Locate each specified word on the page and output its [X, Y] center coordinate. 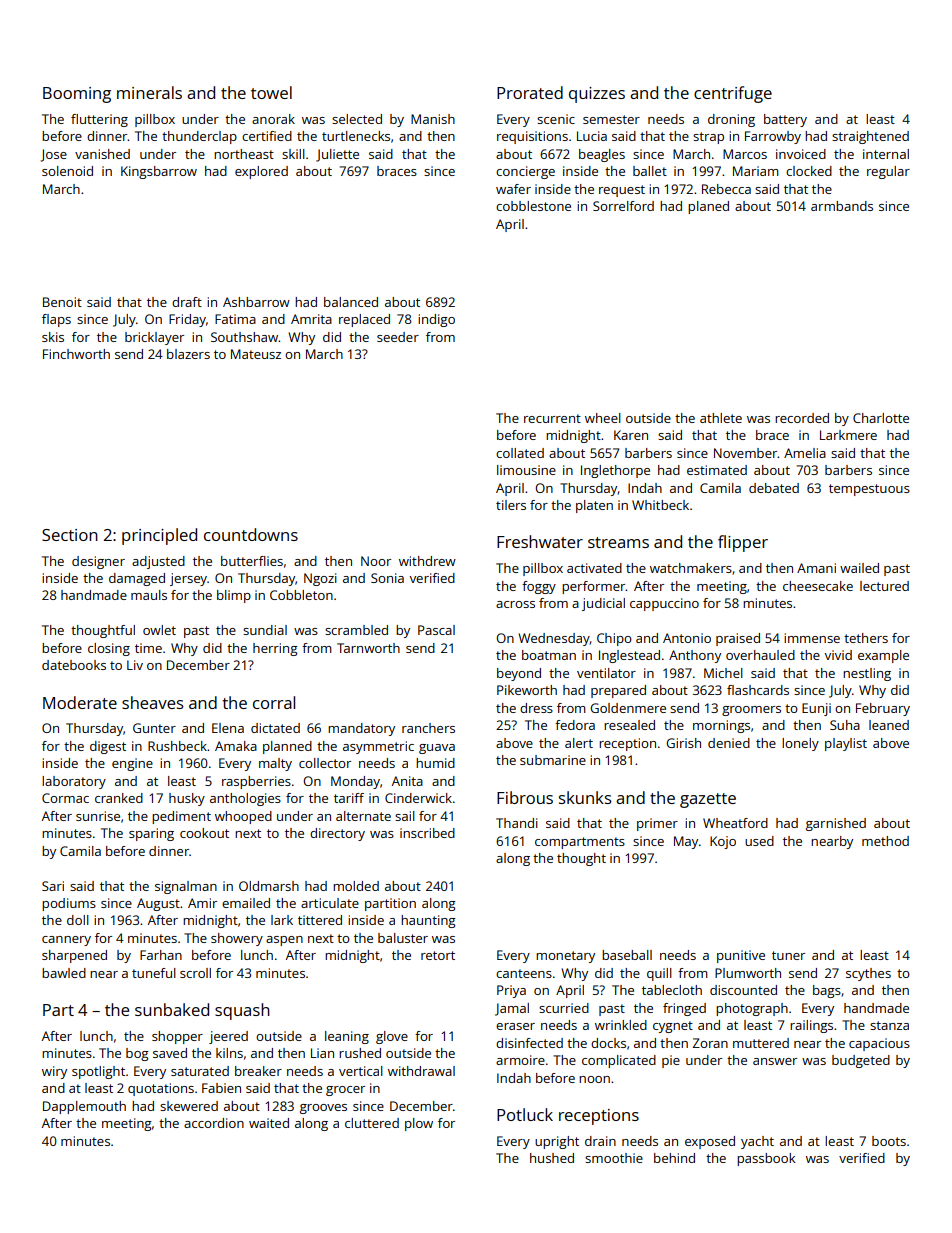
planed [708, 207]
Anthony [695, 656]
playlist [846, 744]
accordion [214, 1123]
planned [287, 747]
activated [594, 568]
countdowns [251, 534]
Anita [407, 781]
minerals [149, 92]
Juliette [337, 155]
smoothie [614, 1158]
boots [889, 1141]
